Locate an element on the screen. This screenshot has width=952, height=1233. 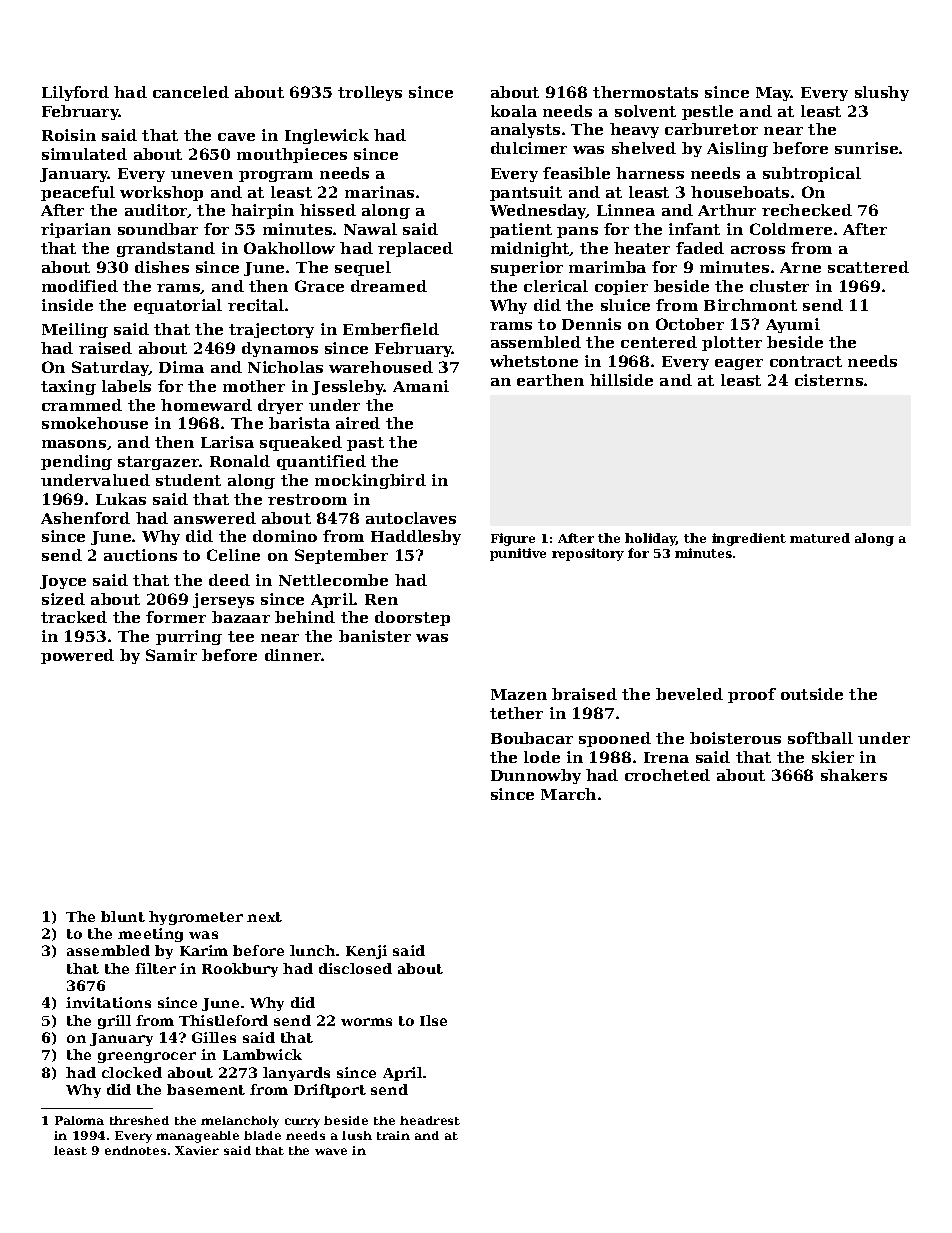
May is located at coordinates (774, 94).
